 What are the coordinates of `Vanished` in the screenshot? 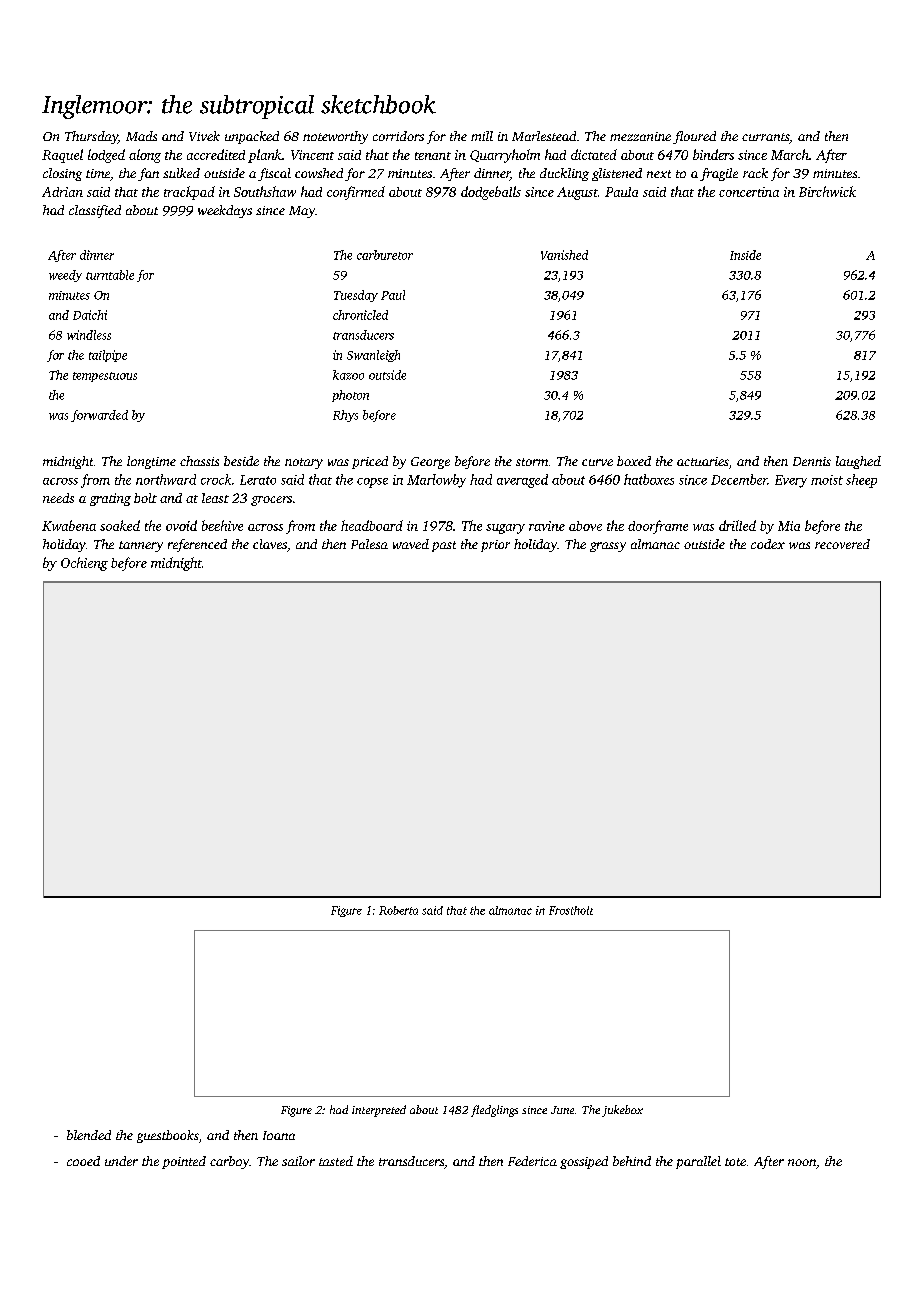 It's located at (564, 255).
